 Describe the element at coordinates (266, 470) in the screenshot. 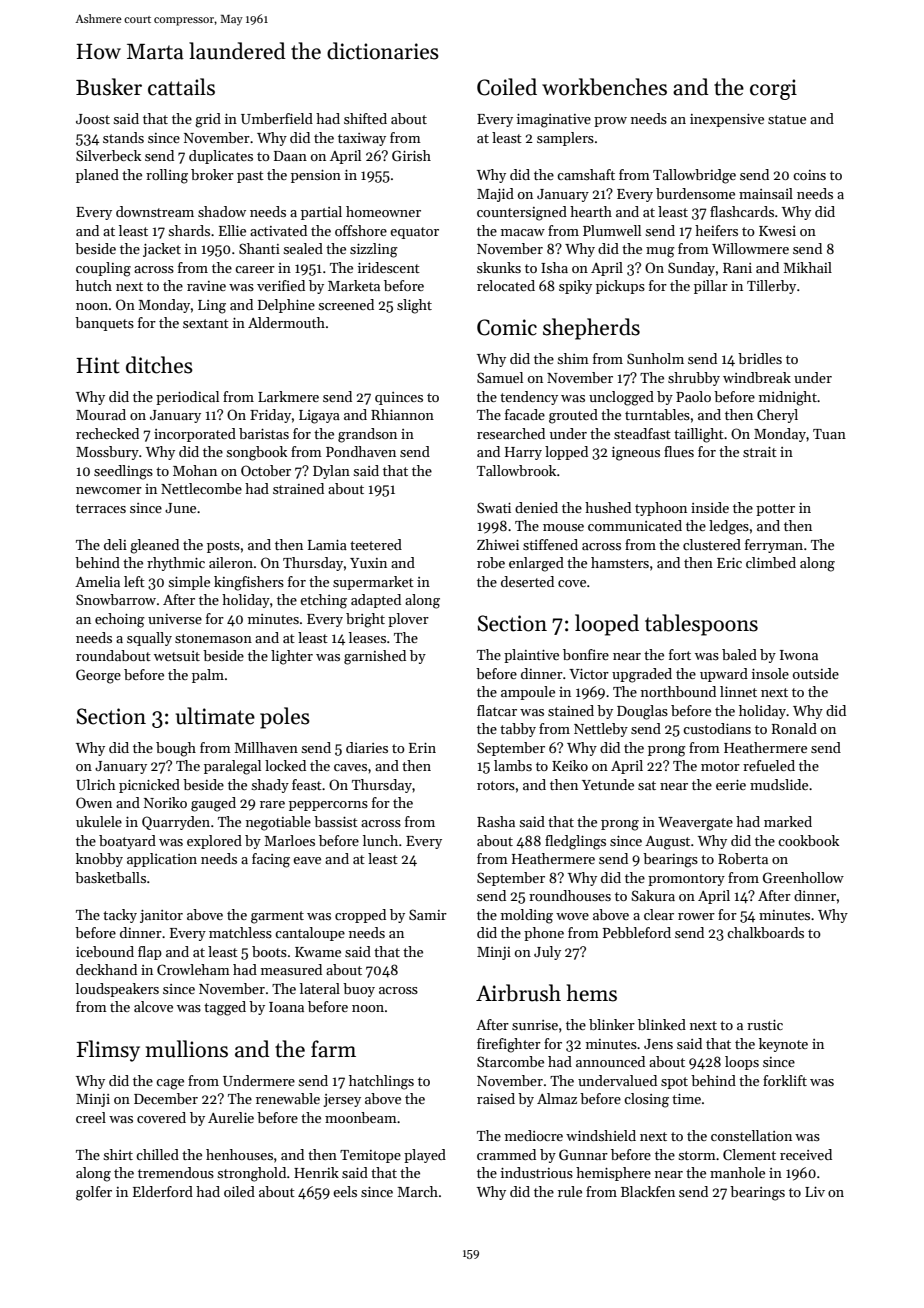

I see `October` at that location.
